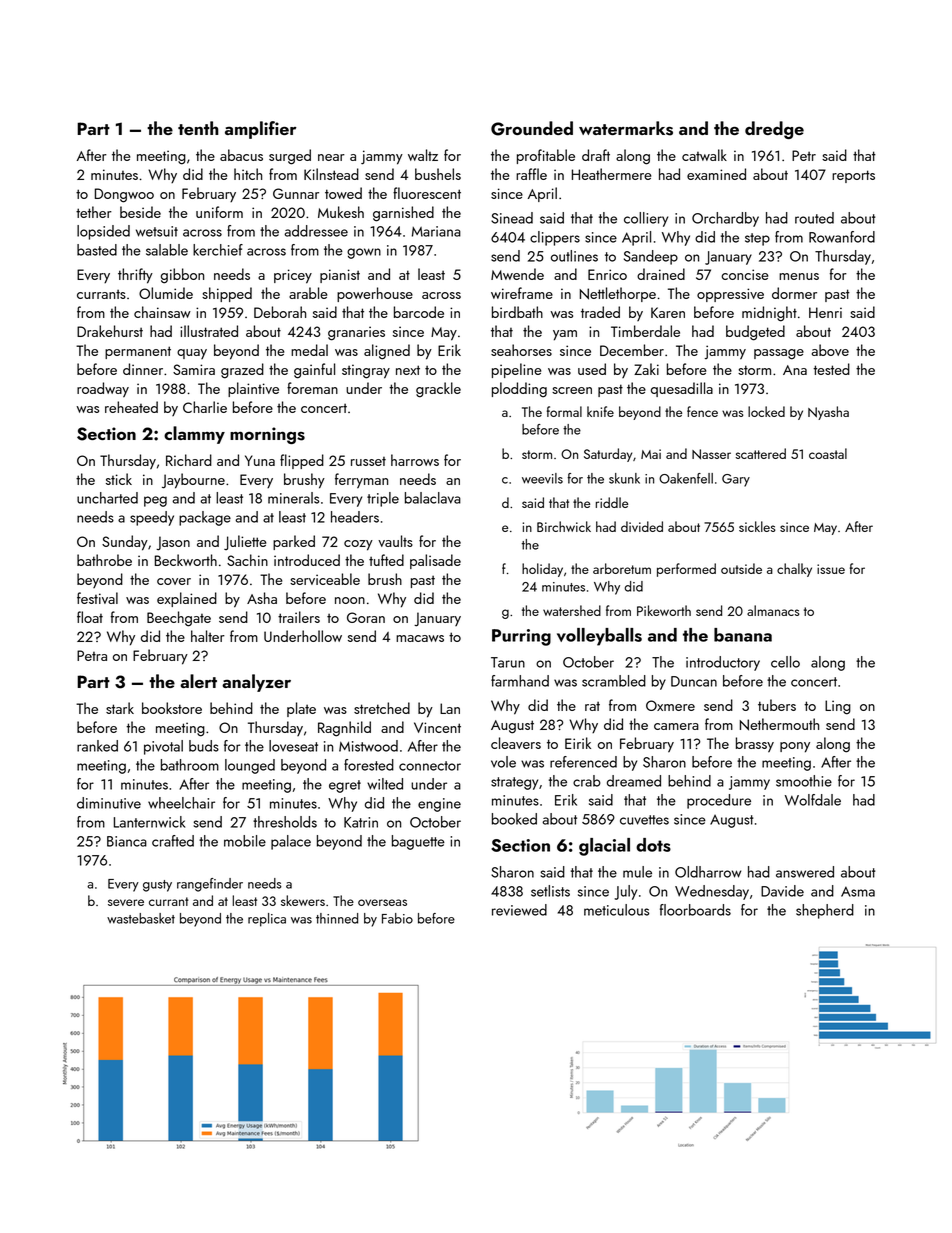 This document has height=1233, width=952. Describe the element at coordinates (828, 453) in the document. I see `coastal` at that location.
